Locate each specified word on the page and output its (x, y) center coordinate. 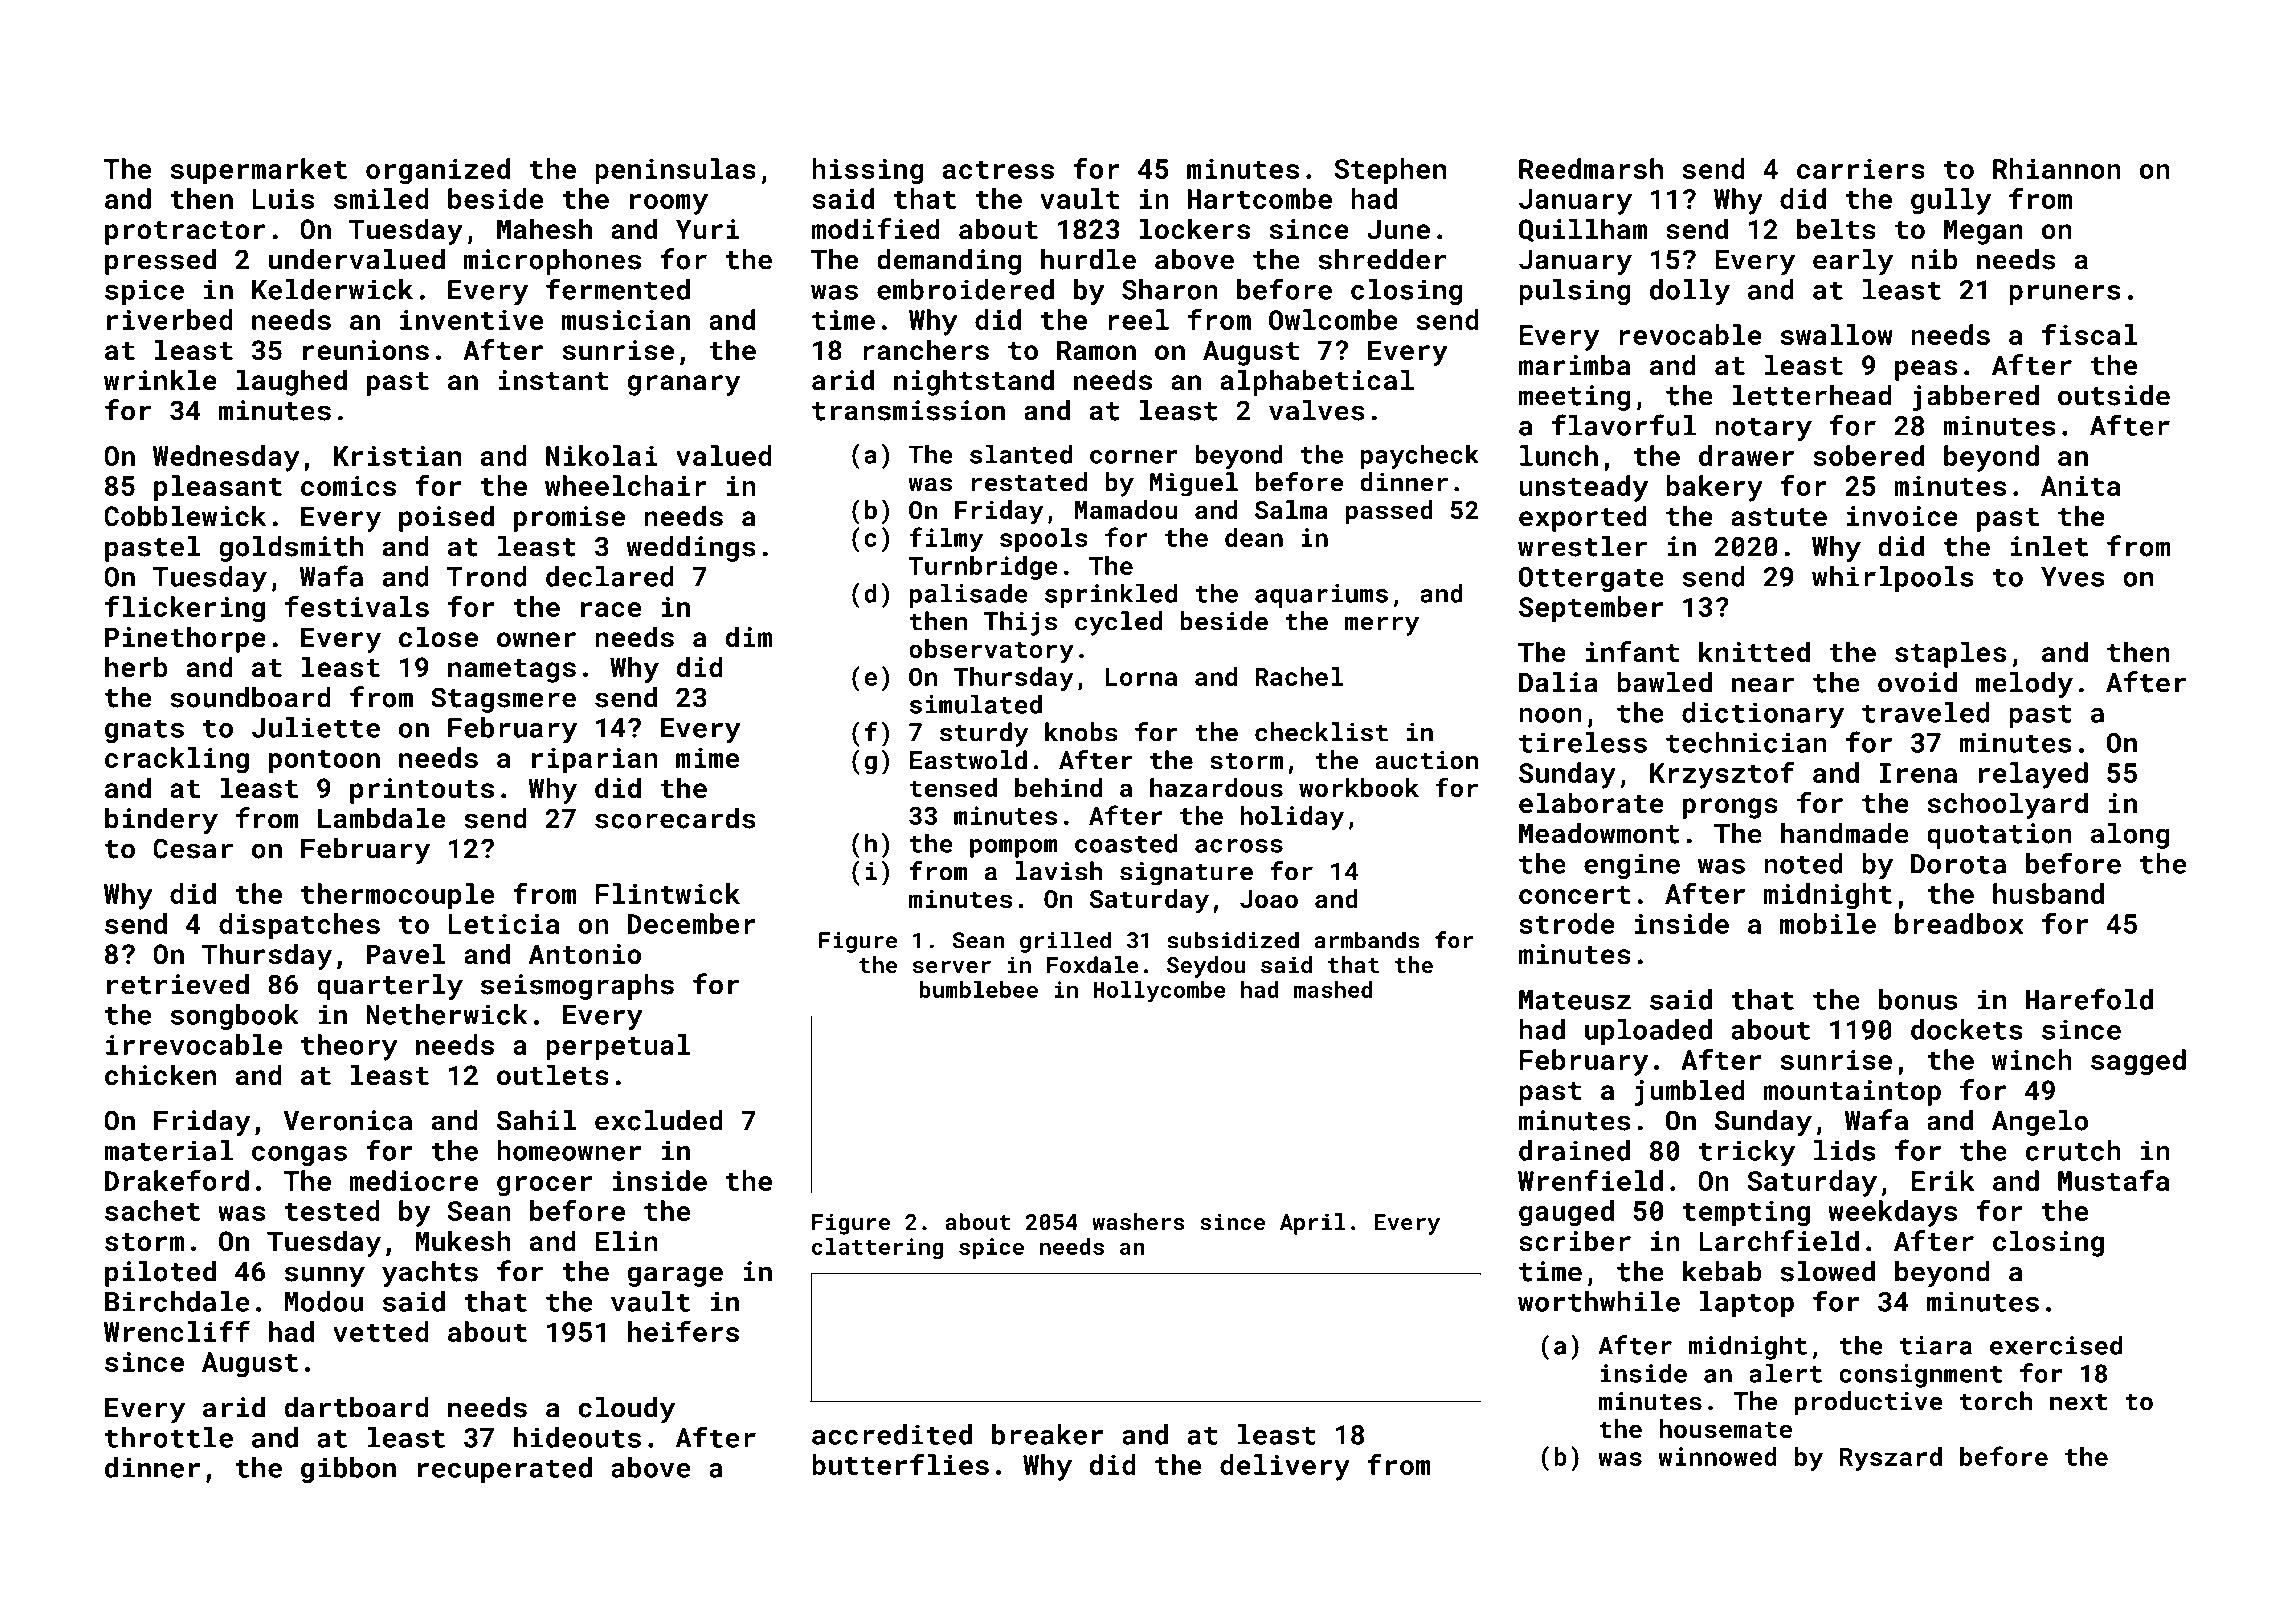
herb (136, 666)
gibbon (348, 1470)
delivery (1285, 1467)
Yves (2072, 577)
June (1398, 229)
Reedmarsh (1591, 168)
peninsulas (675, 171)
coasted (1126, 843)
